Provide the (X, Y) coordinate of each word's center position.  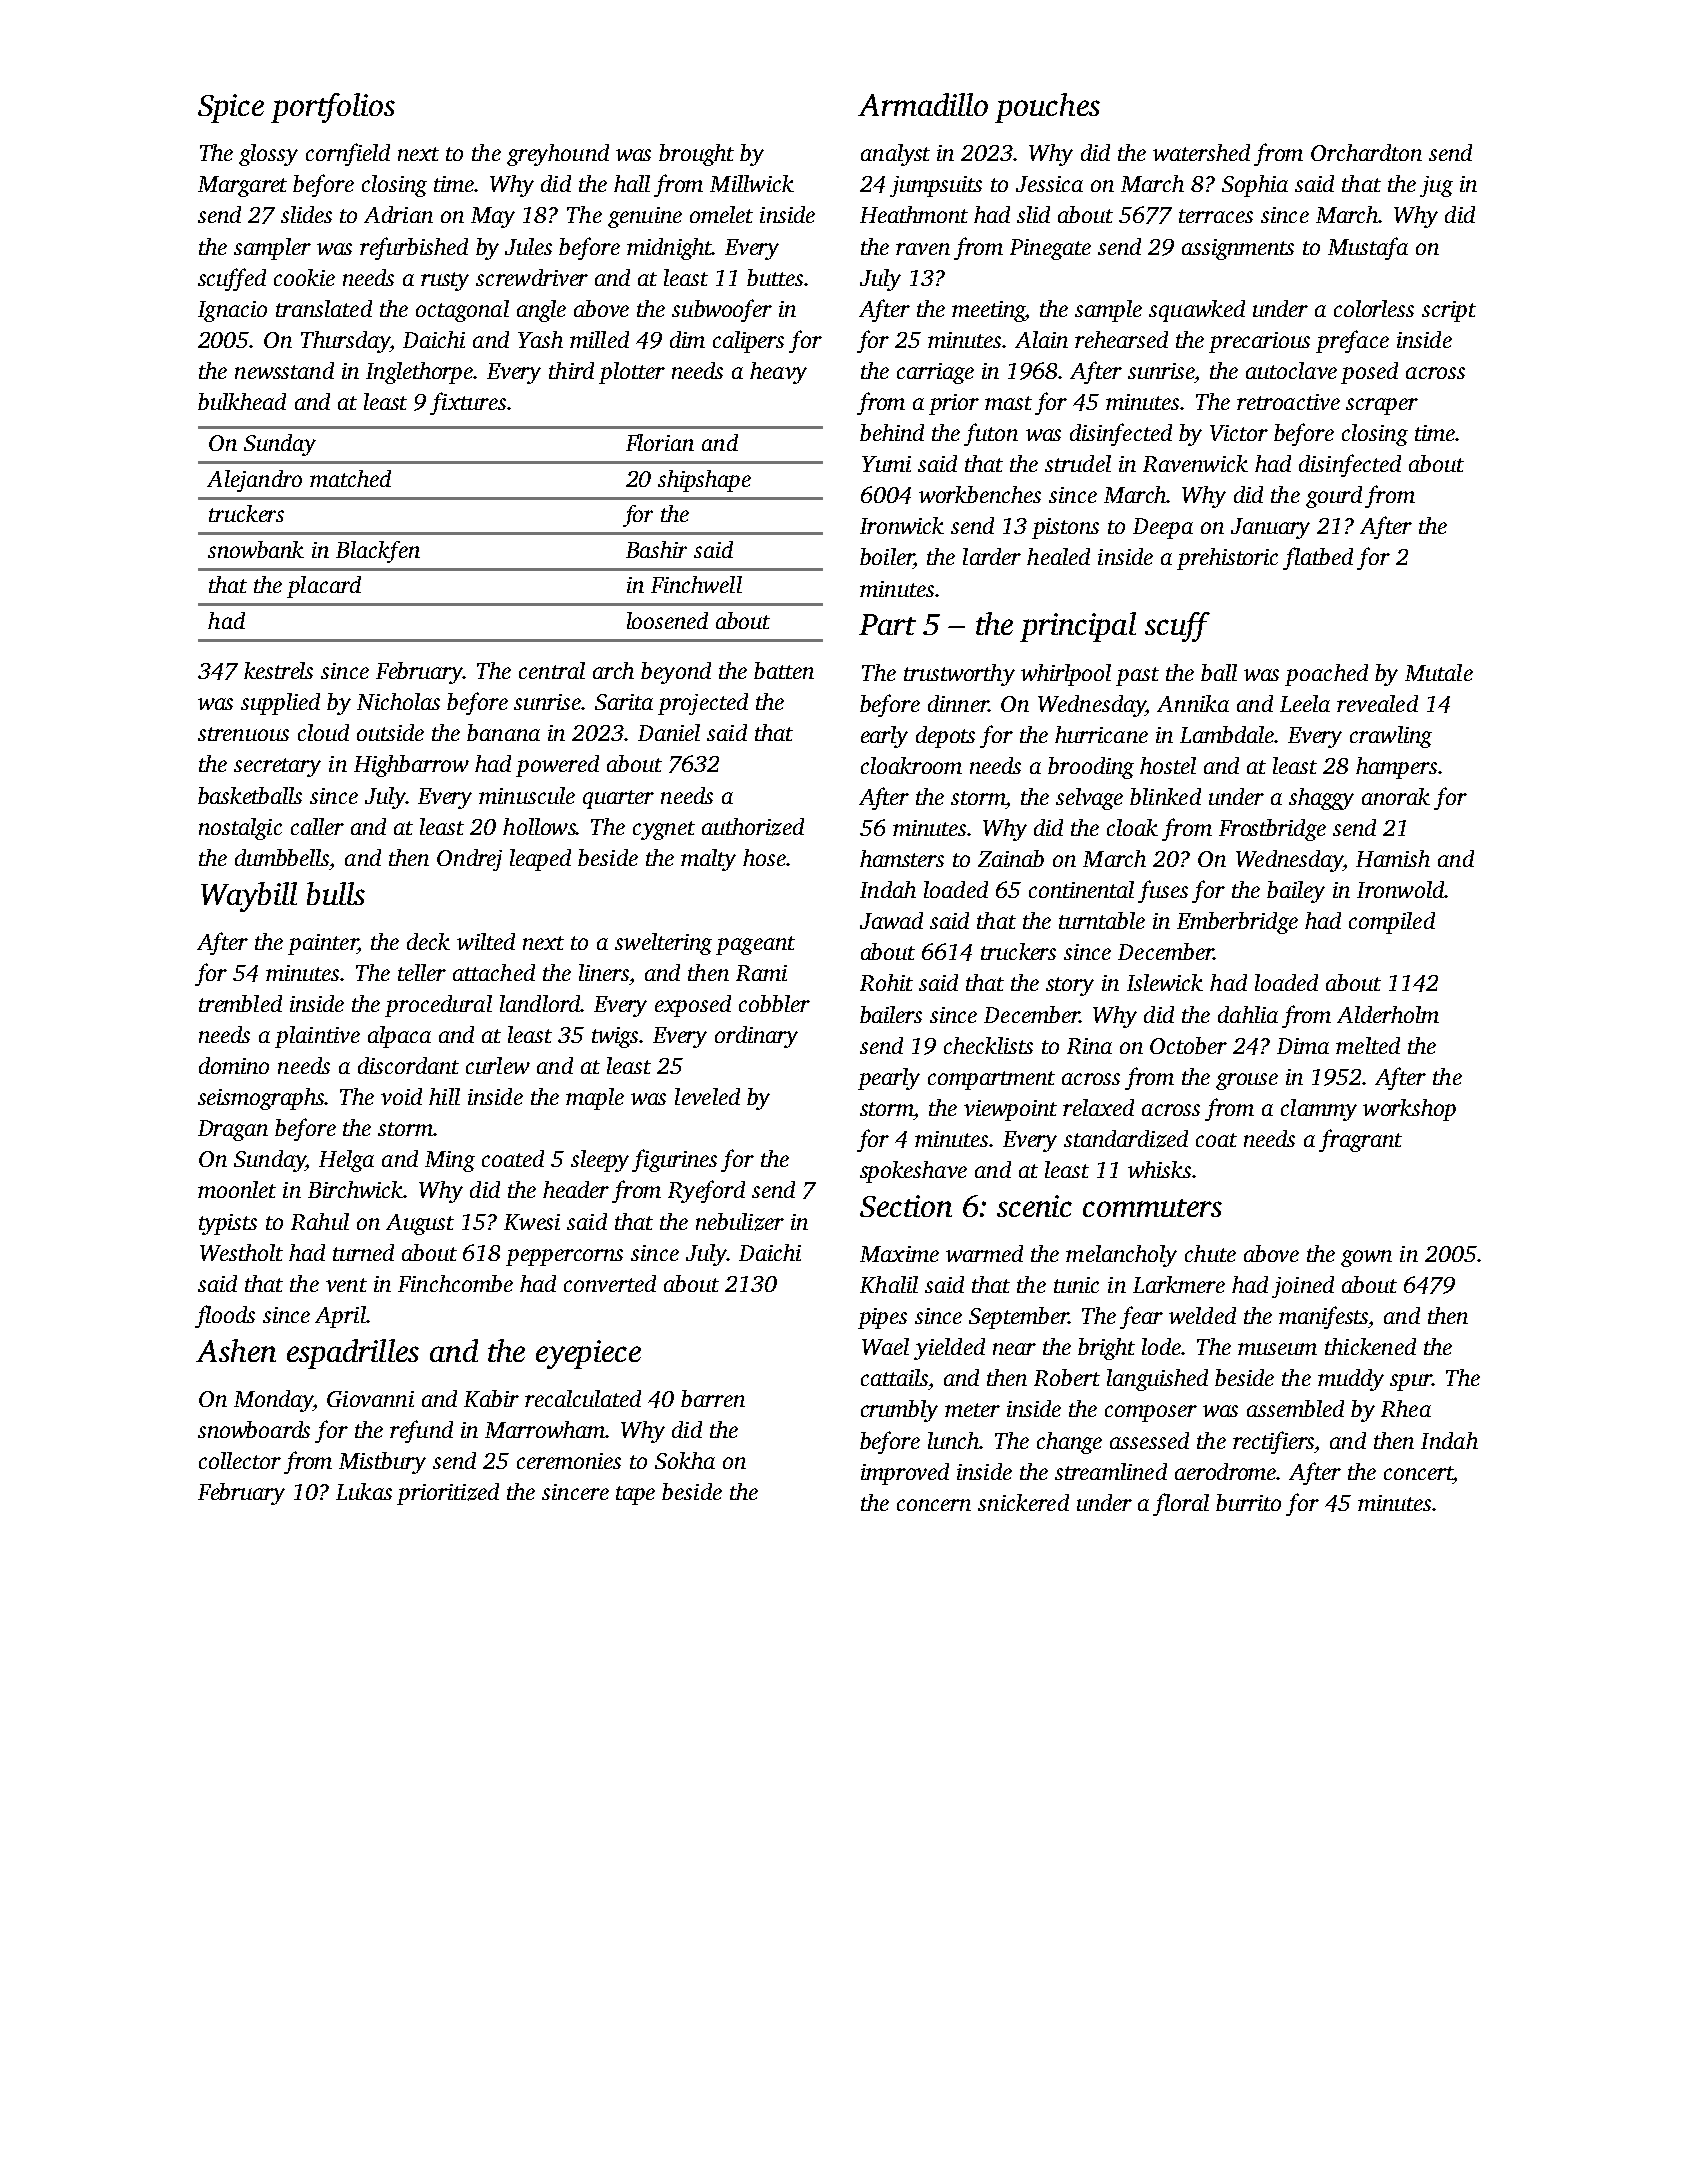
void (401, 1096)
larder (992, 556)
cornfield (348, 154)
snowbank (256, 549)
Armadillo (923, 104)
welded (1202, 1315)
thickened (1370, 1346)
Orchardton (1366, 152)
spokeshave (913, 1172)
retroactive (1288, 402)
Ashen (236, 1350)
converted (610, 1283)
